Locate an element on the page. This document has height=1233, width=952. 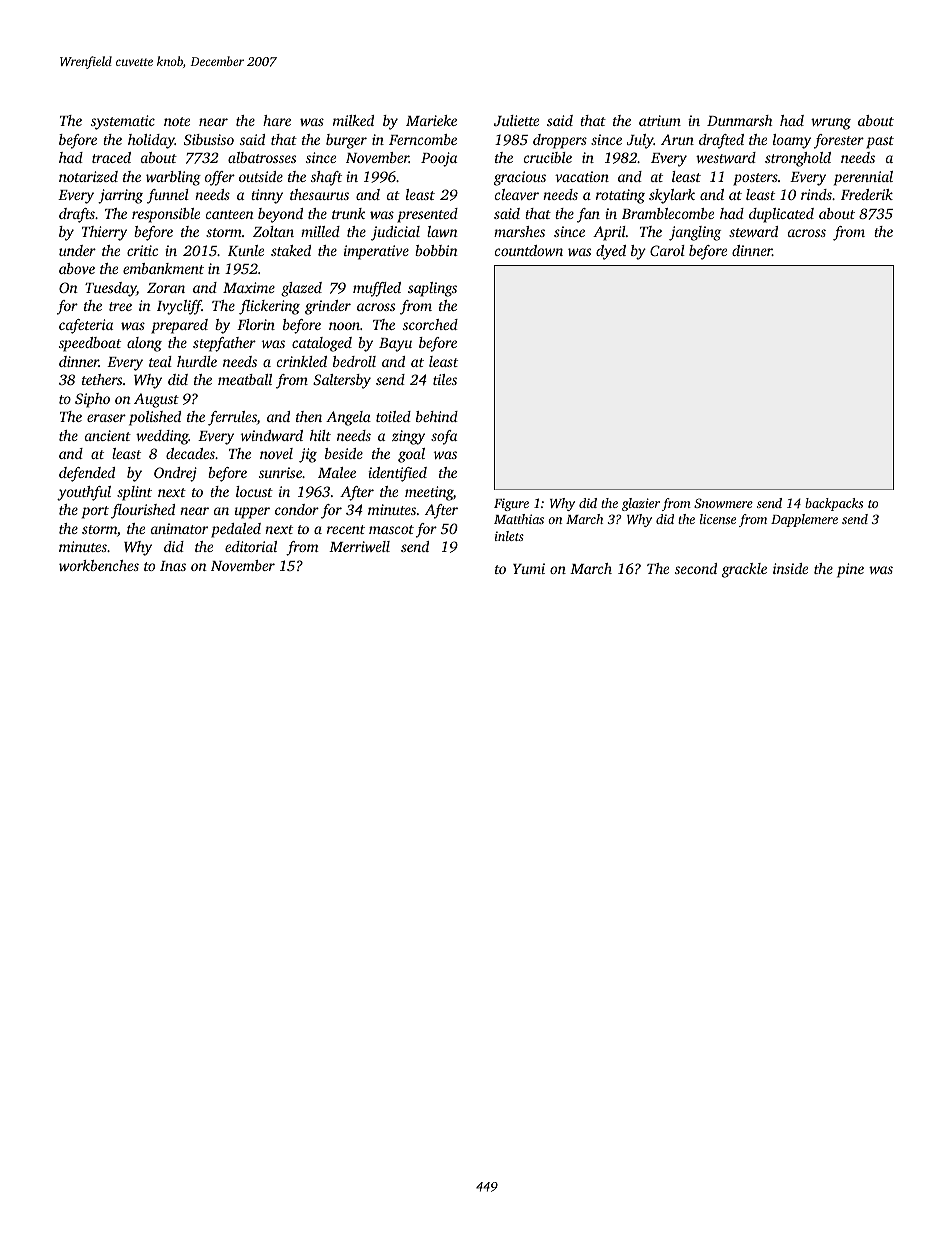
vacation is located at coordinates (582, 176).
